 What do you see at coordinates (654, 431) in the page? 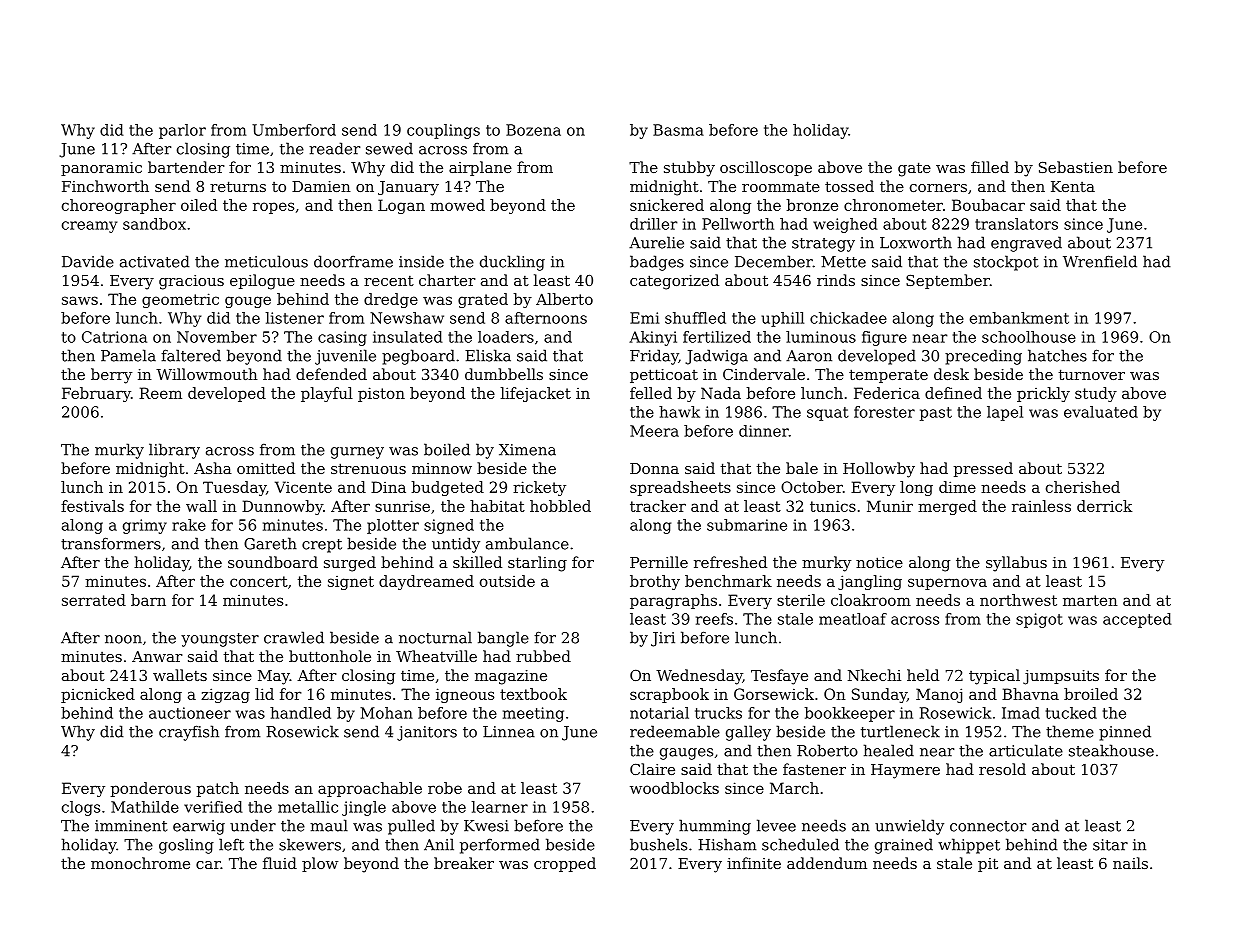
I see `Meera` at bounding box center [654, 431].
